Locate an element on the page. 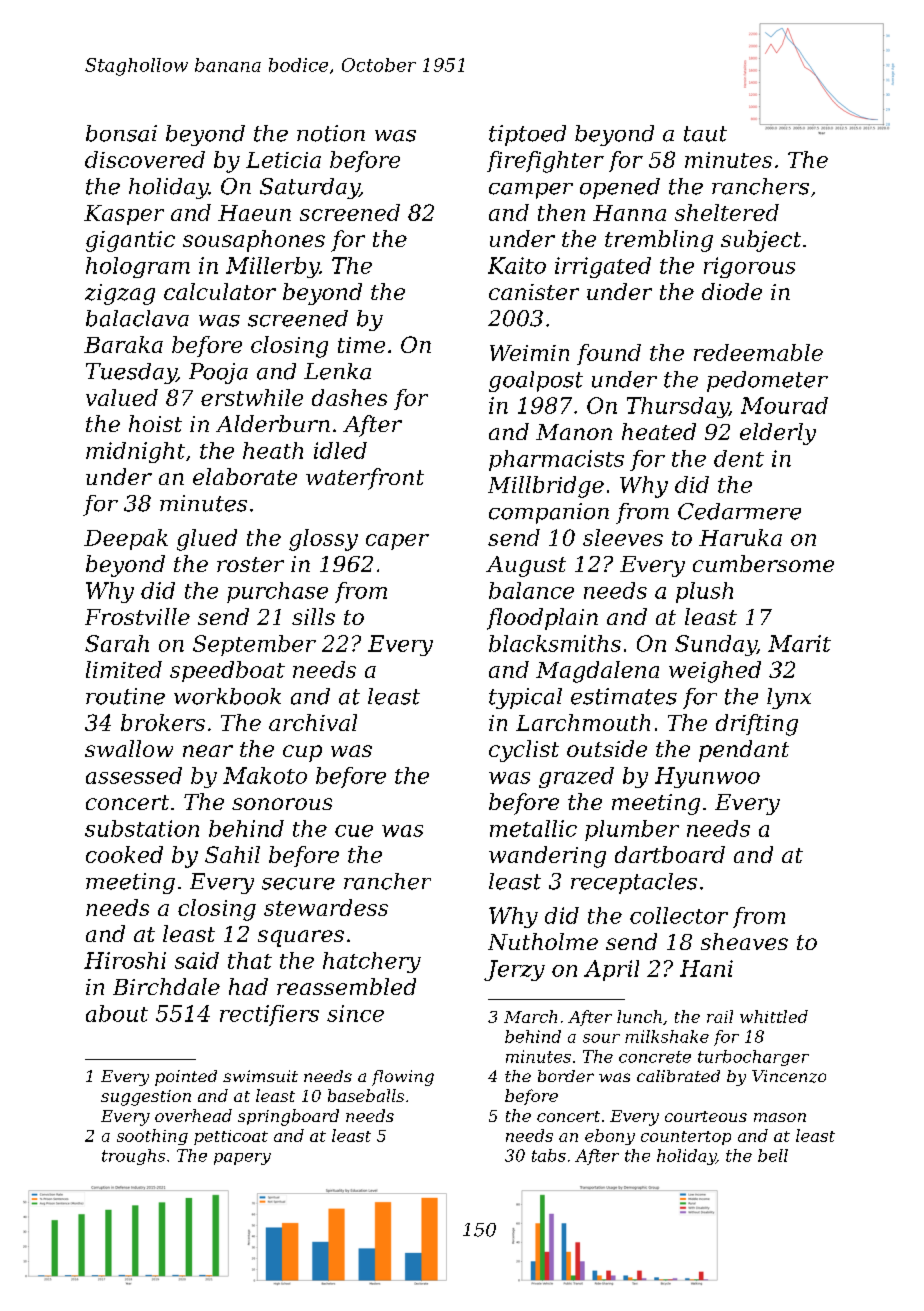 Image resolution: width=924 pixels, height=1311 pixels. assessed is located at coordinates (134, 775).
